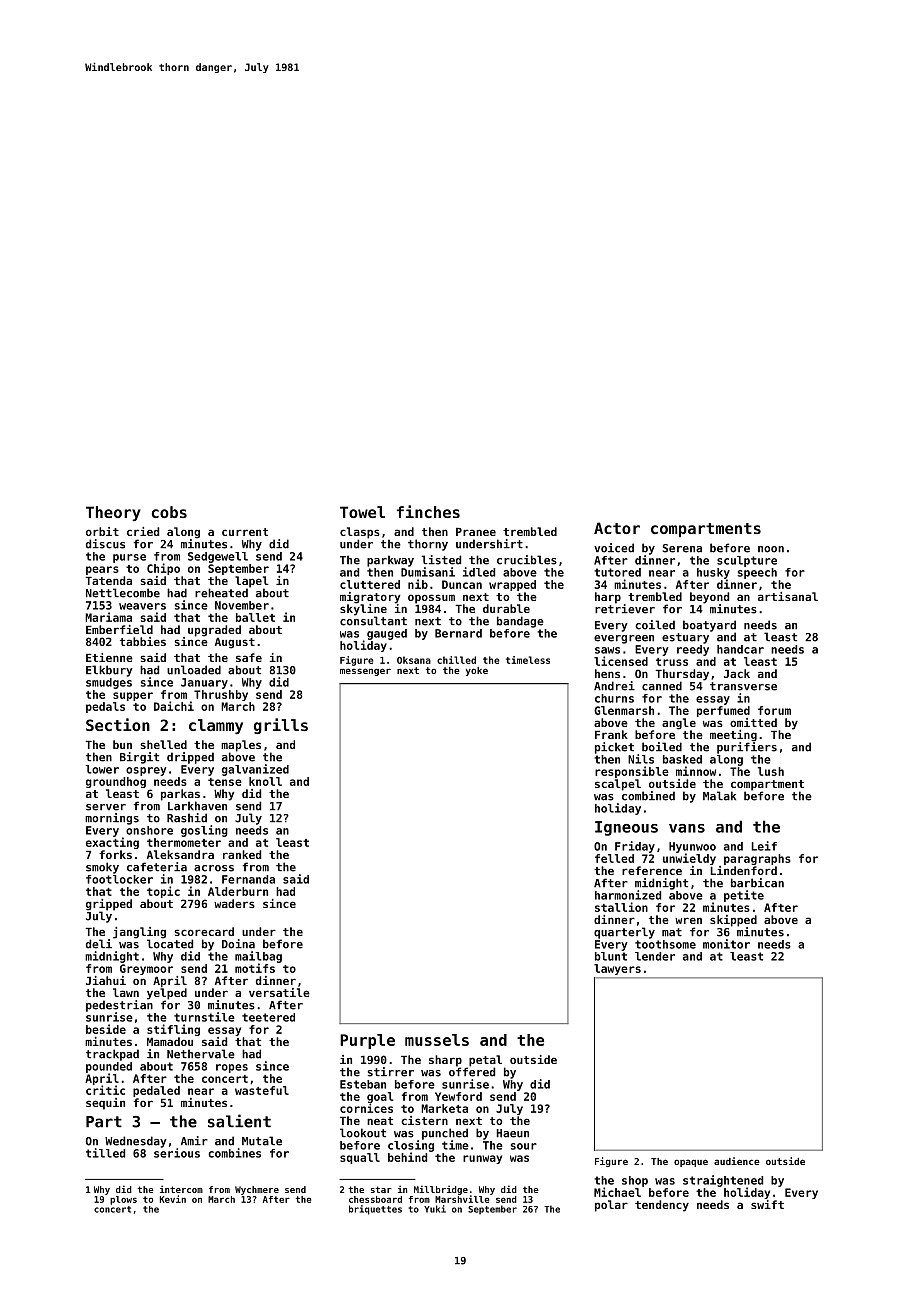  What do you see at coordinates (744, 896) in the document?
I see `petite` at bounding box center [744, 896].
